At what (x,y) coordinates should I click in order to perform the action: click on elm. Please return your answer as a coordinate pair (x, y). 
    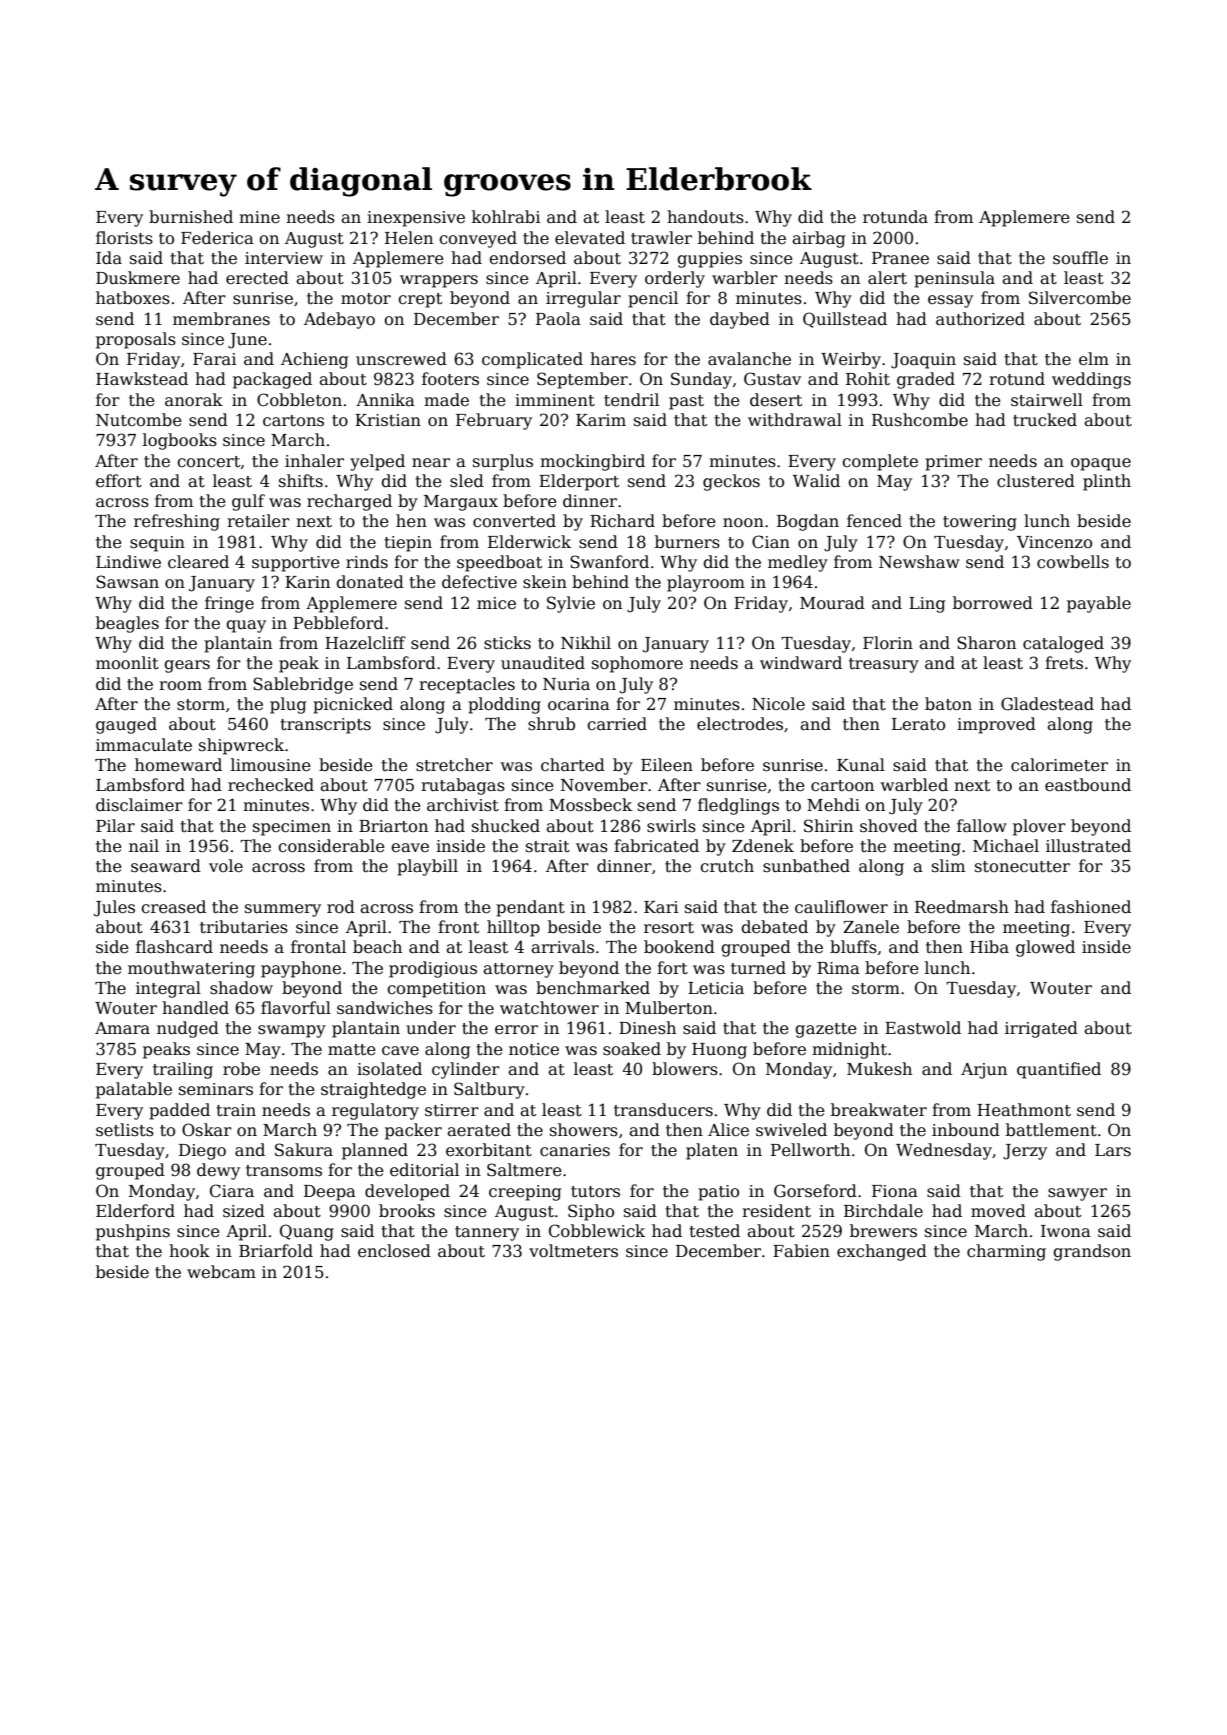
    Looking at the image, I should click on (1094, 359).
